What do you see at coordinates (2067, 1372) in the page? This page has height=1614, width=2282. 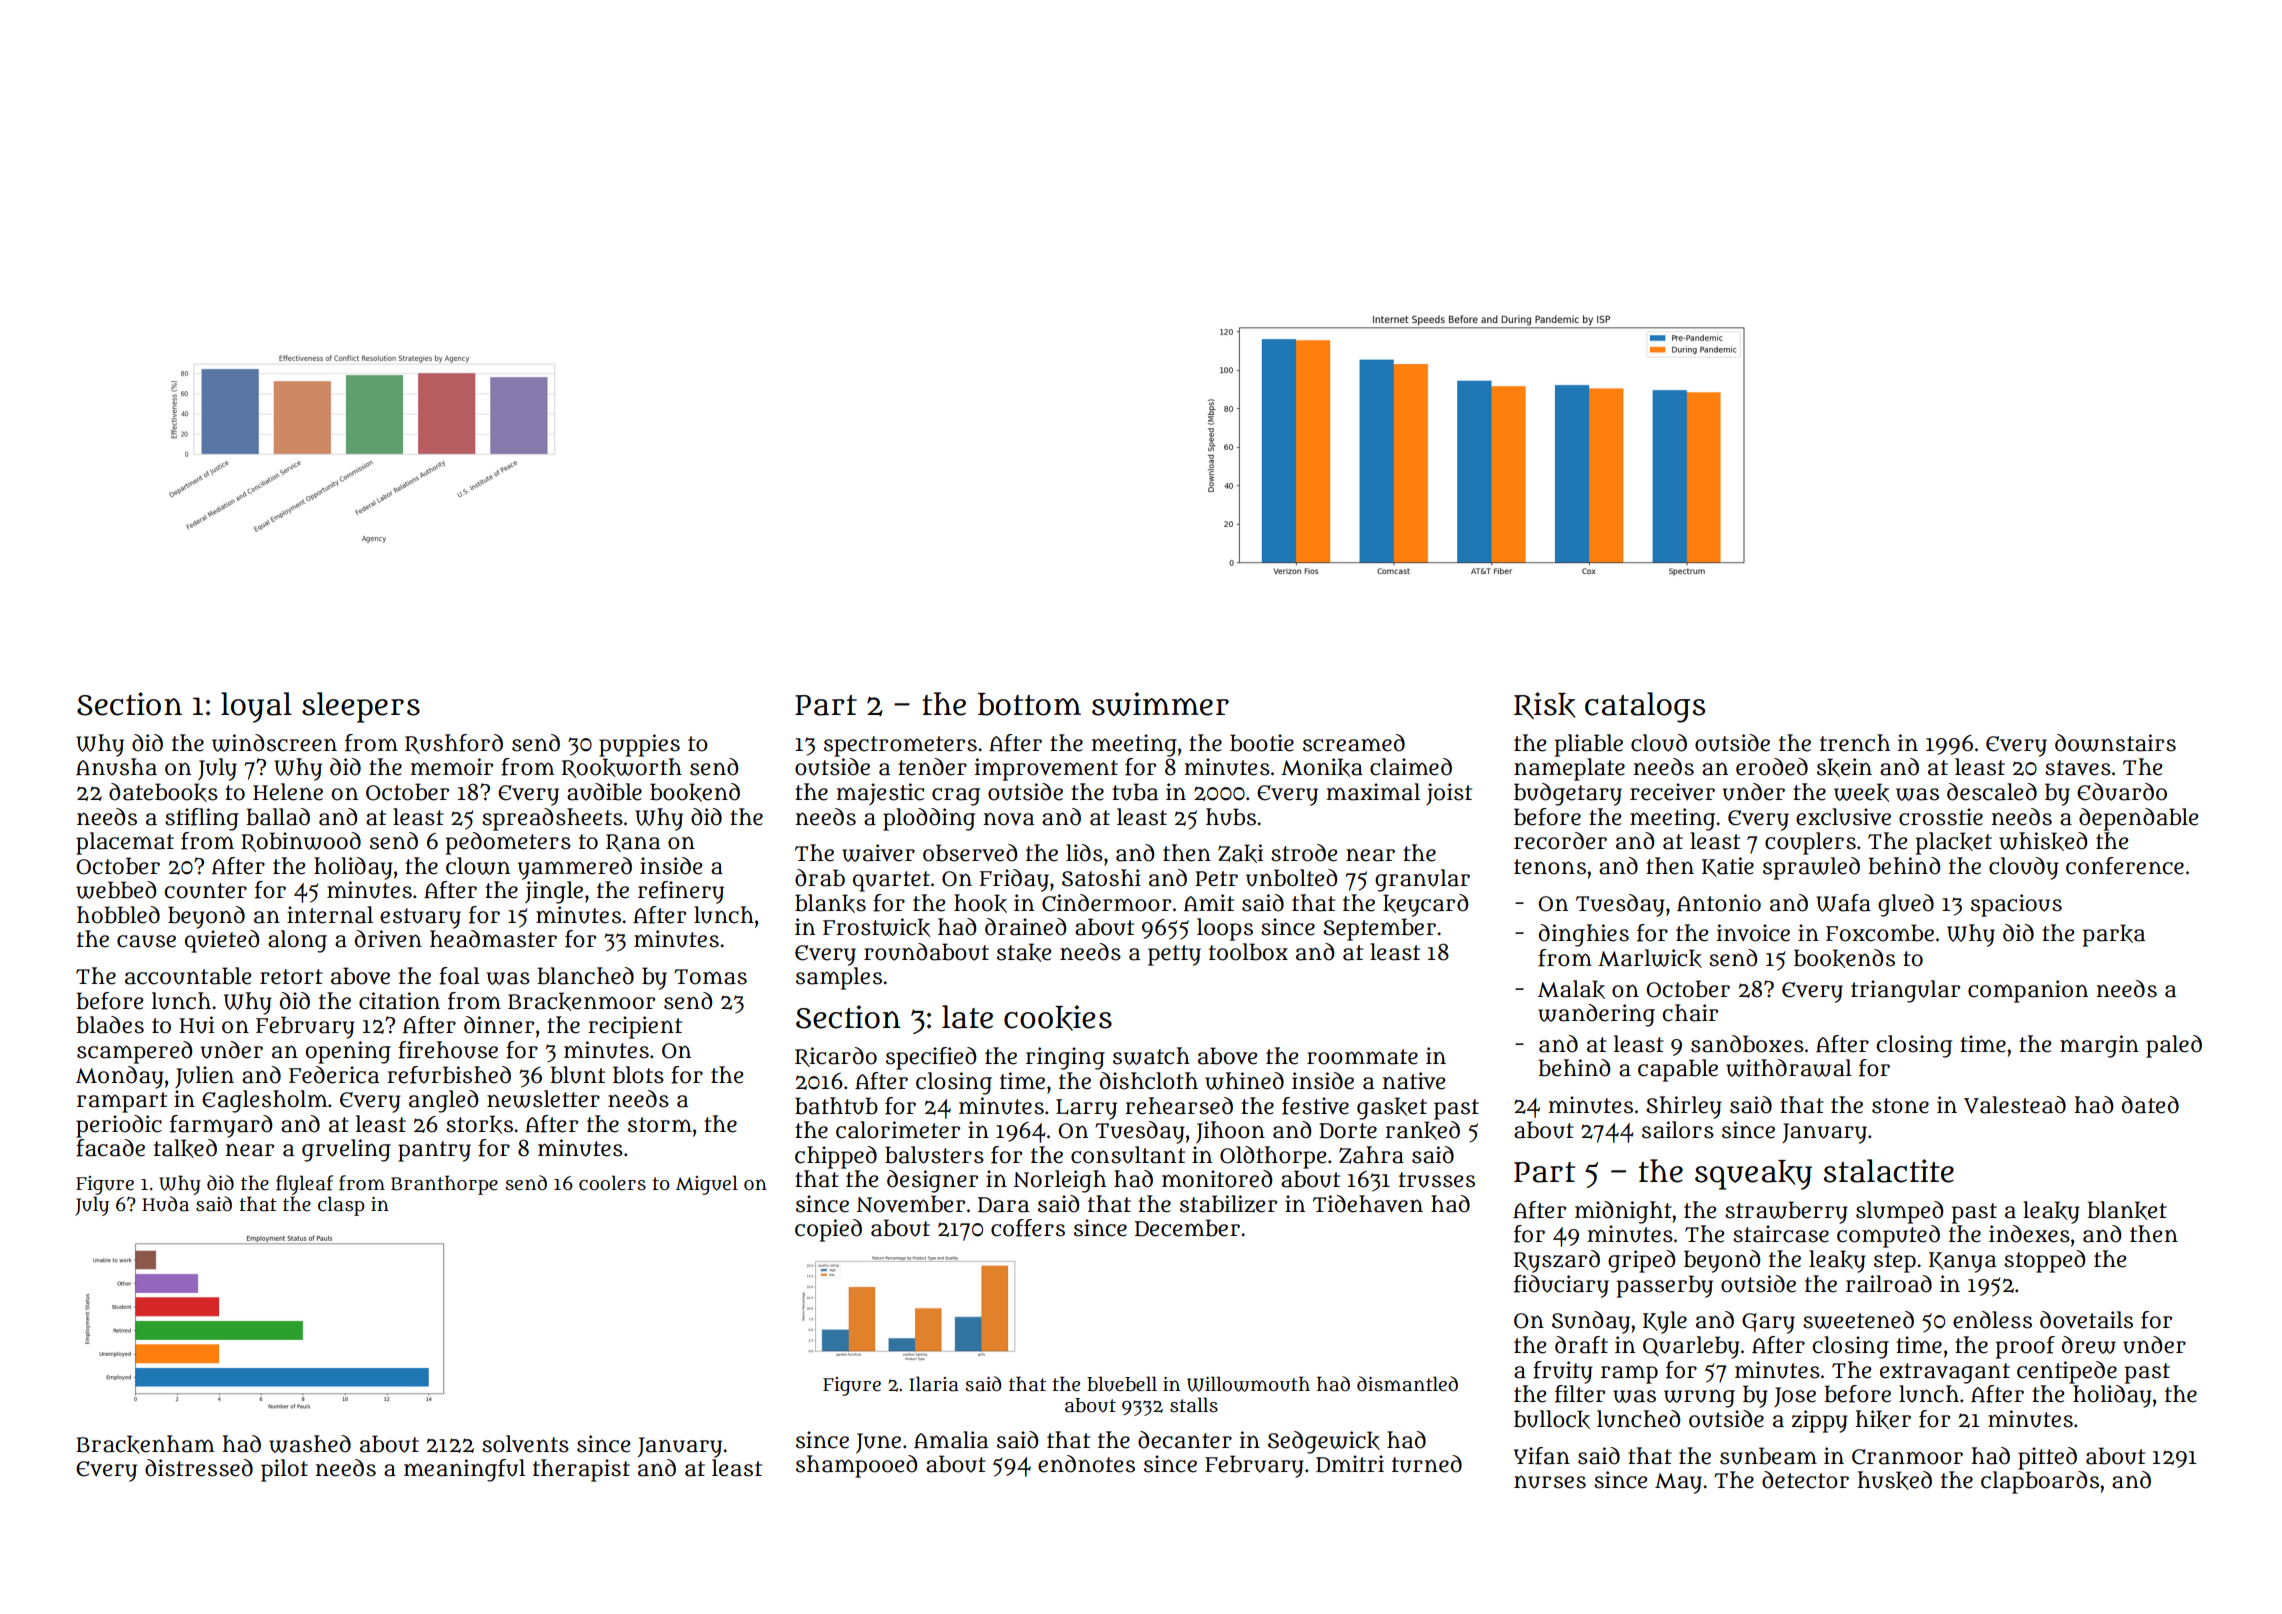 I see `centipede` at bounding box center [2067, 1372].
